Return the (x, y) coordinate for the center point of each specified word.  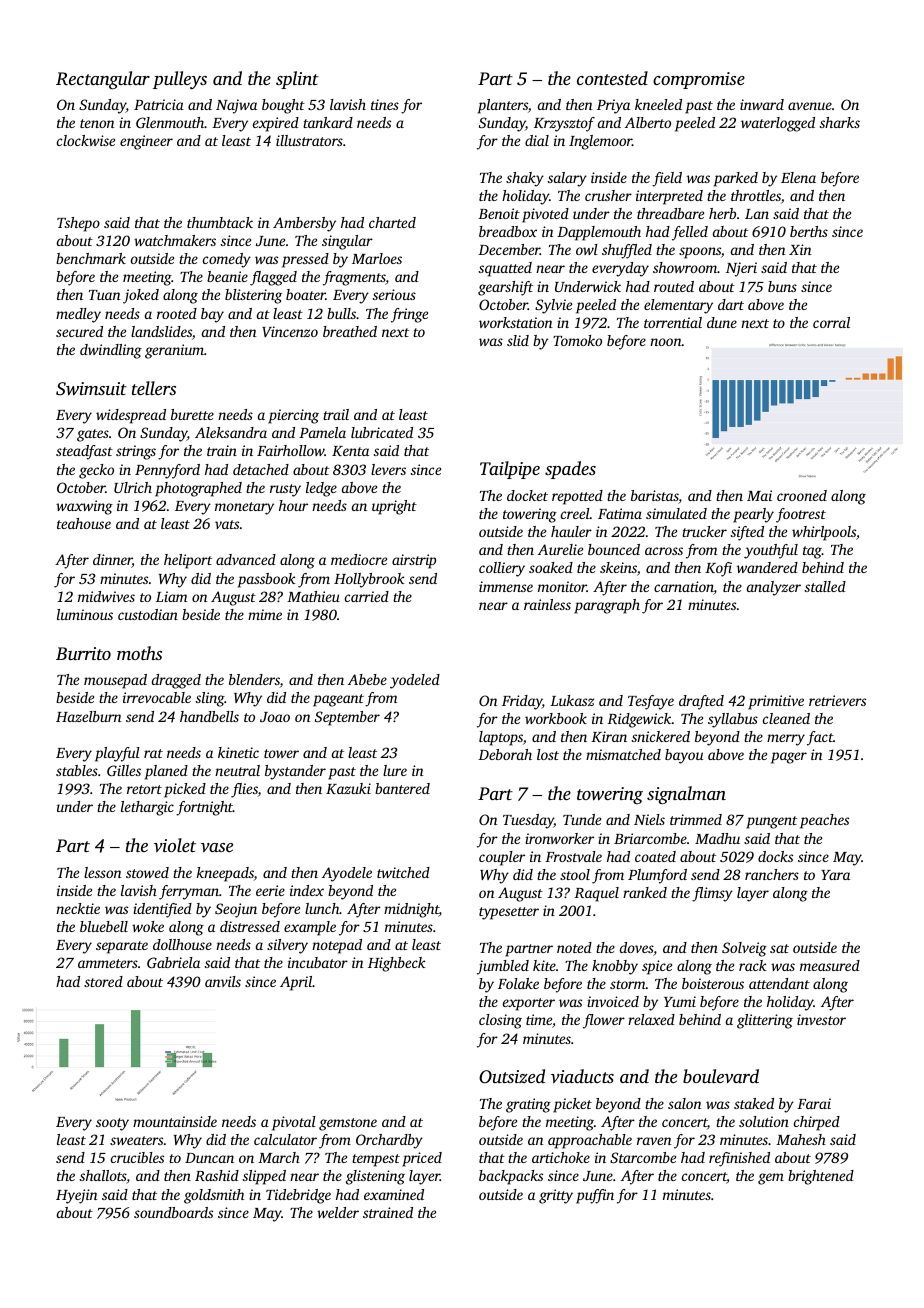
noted (574, 947)
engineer (146, 142)
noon (666, 342)
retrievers (837, 700)
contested (612, 78)
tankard (328, 122)
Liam (171, 596)
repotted (577, 497)
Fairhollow (290, 450)
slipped (264, 1177)
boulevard (721, 1076)
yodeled (415, 681)
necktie (78, 908)
